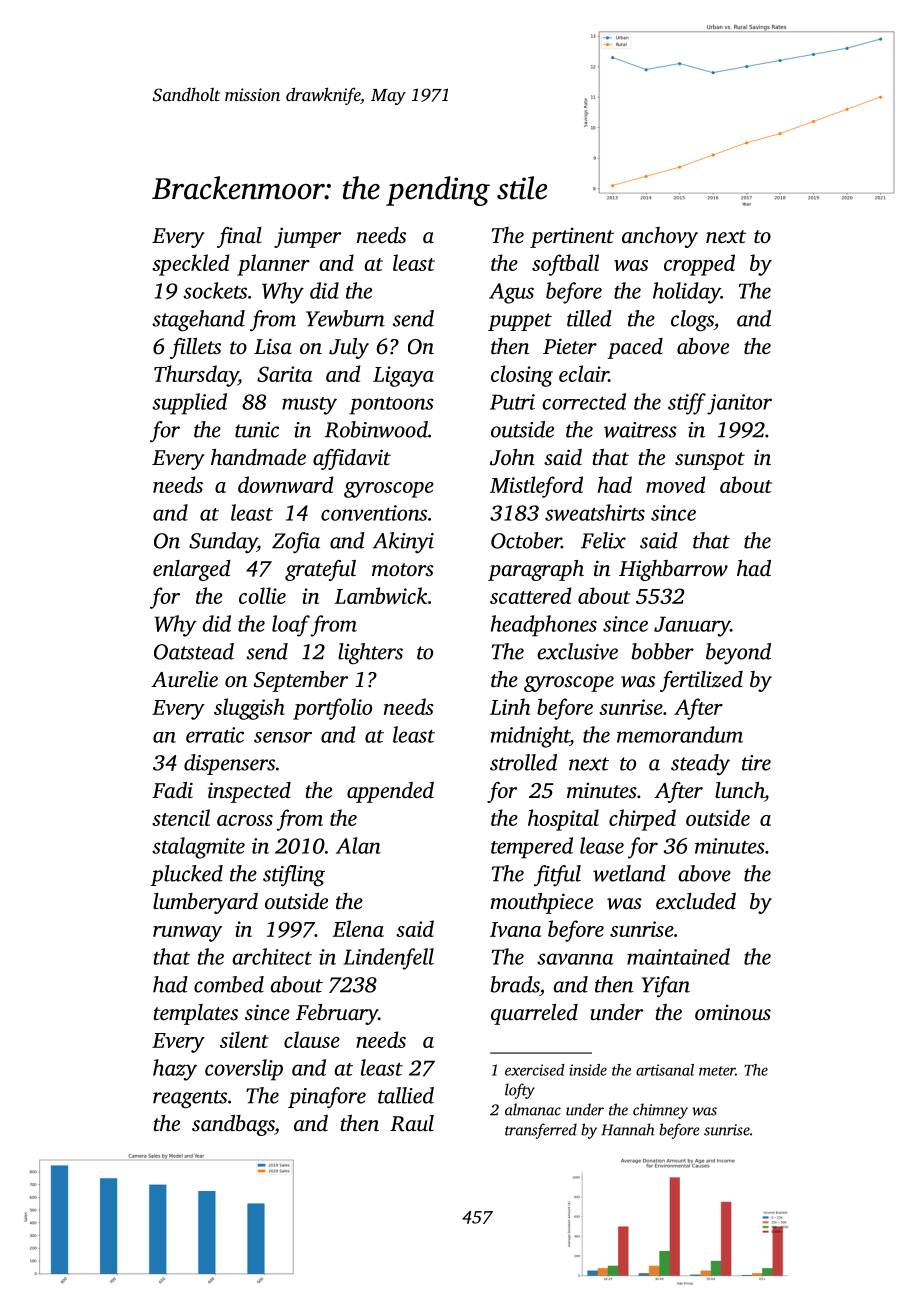  What do you see at coordinates (692, 321) in the image?
I see `clogs` at bounding box center [692, 321].
